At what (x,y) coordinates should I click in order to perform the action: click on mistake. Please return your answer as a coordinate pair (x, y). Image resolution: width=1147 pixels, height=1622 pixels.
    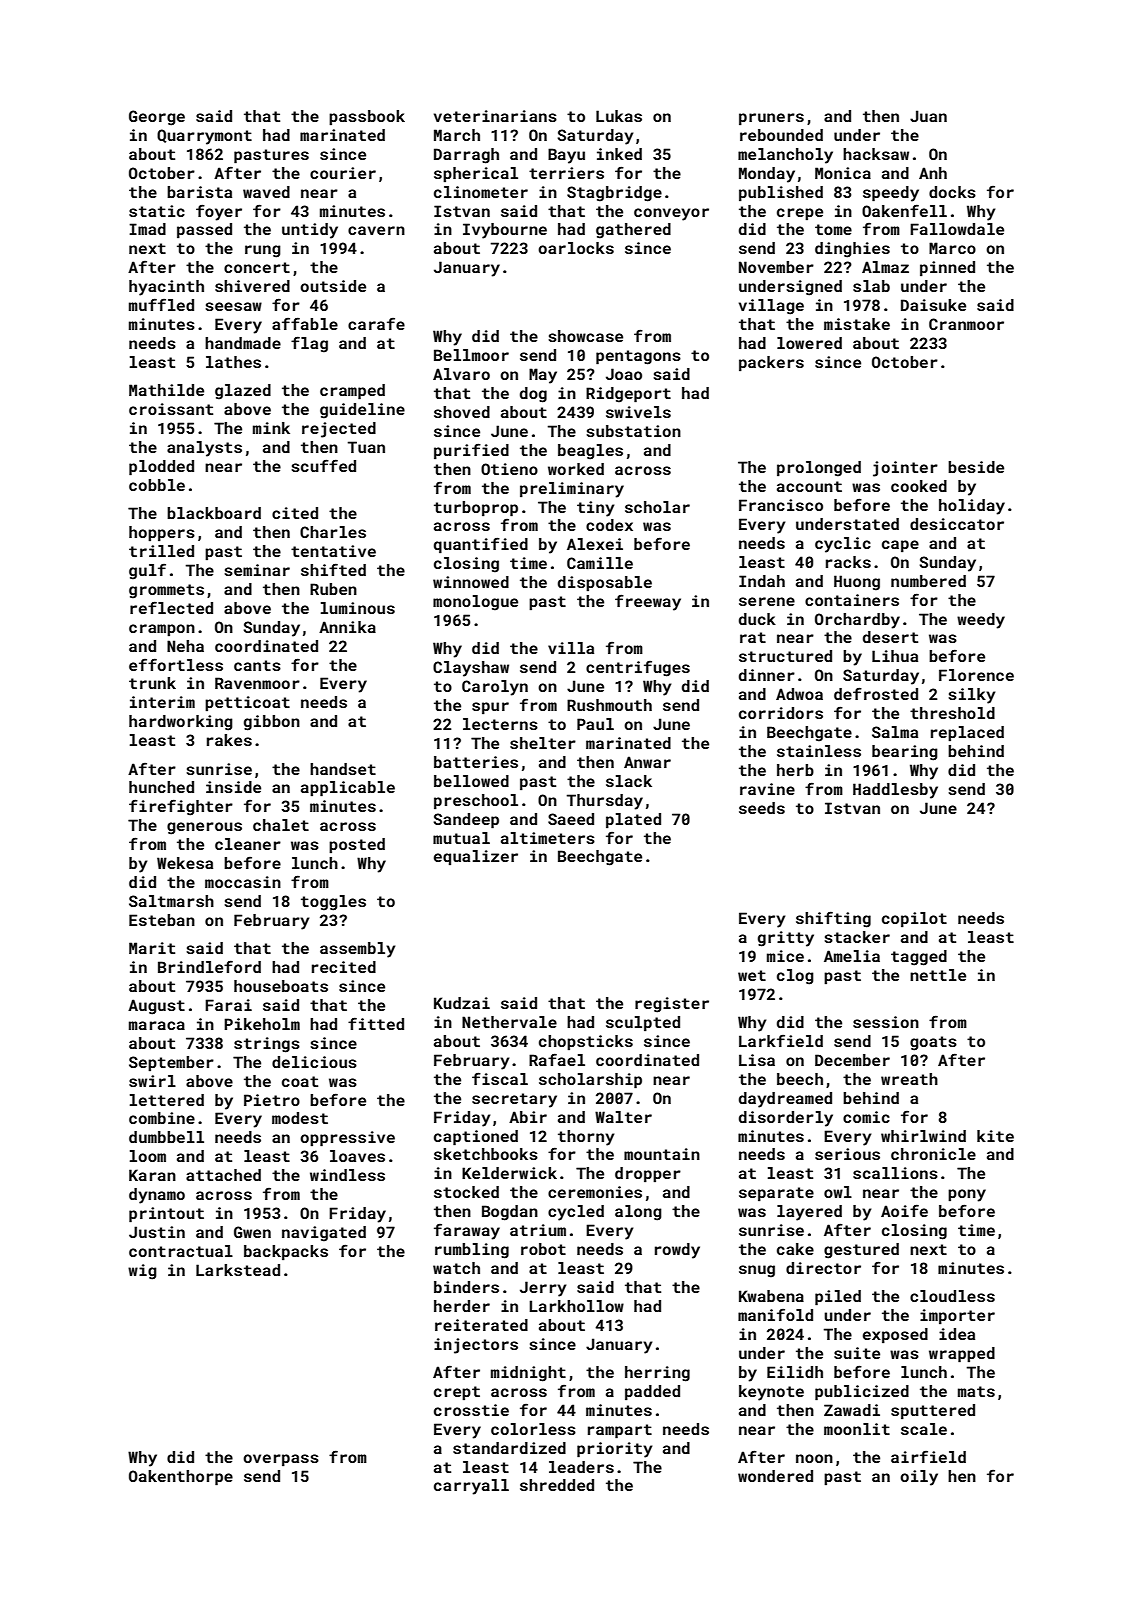
    Looking at the image, I should click on (857, 324).
